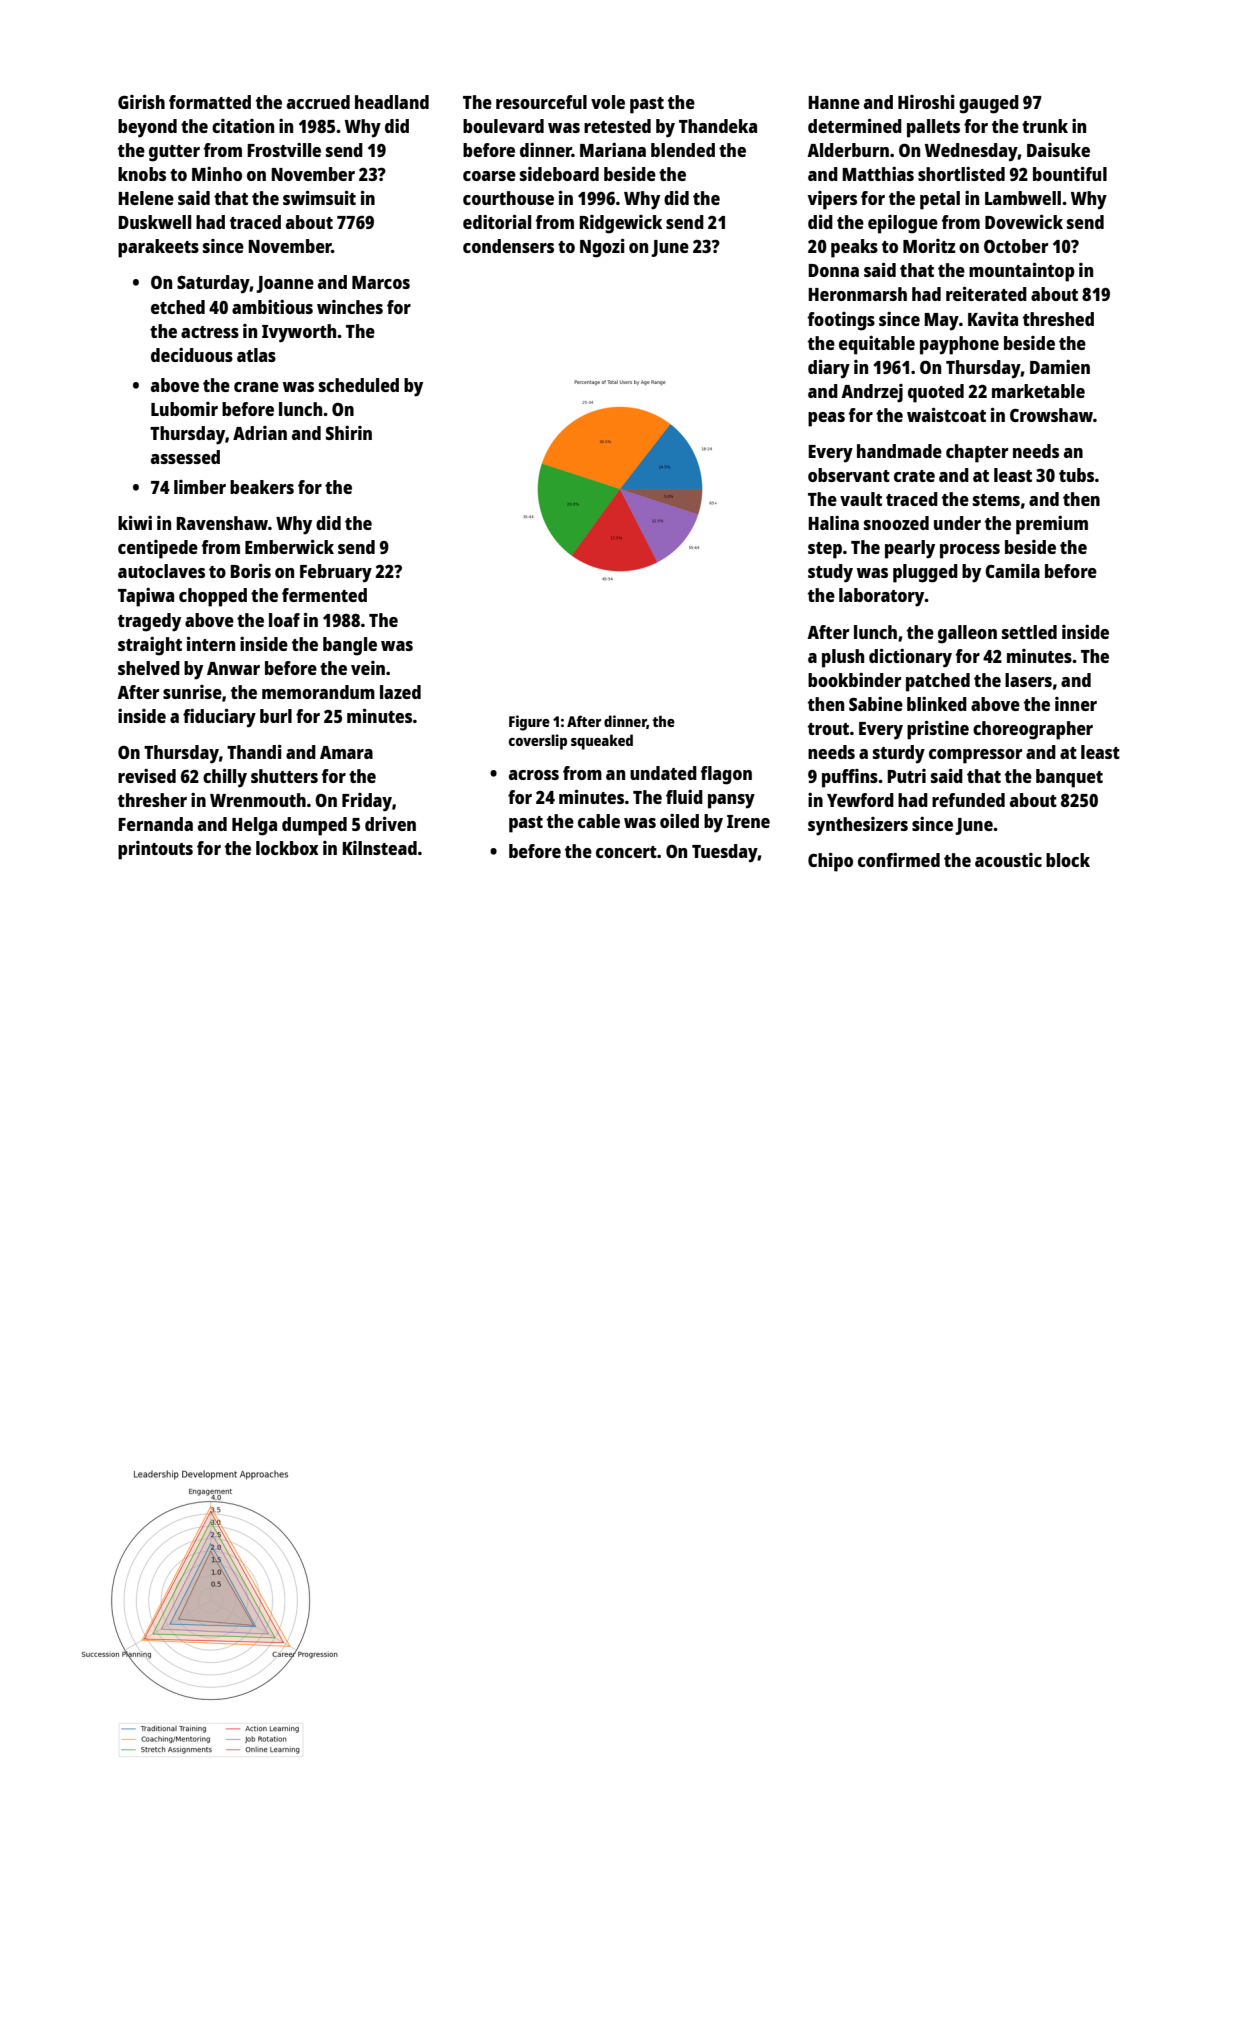  I want to click on Donna, so click(833, 270).
